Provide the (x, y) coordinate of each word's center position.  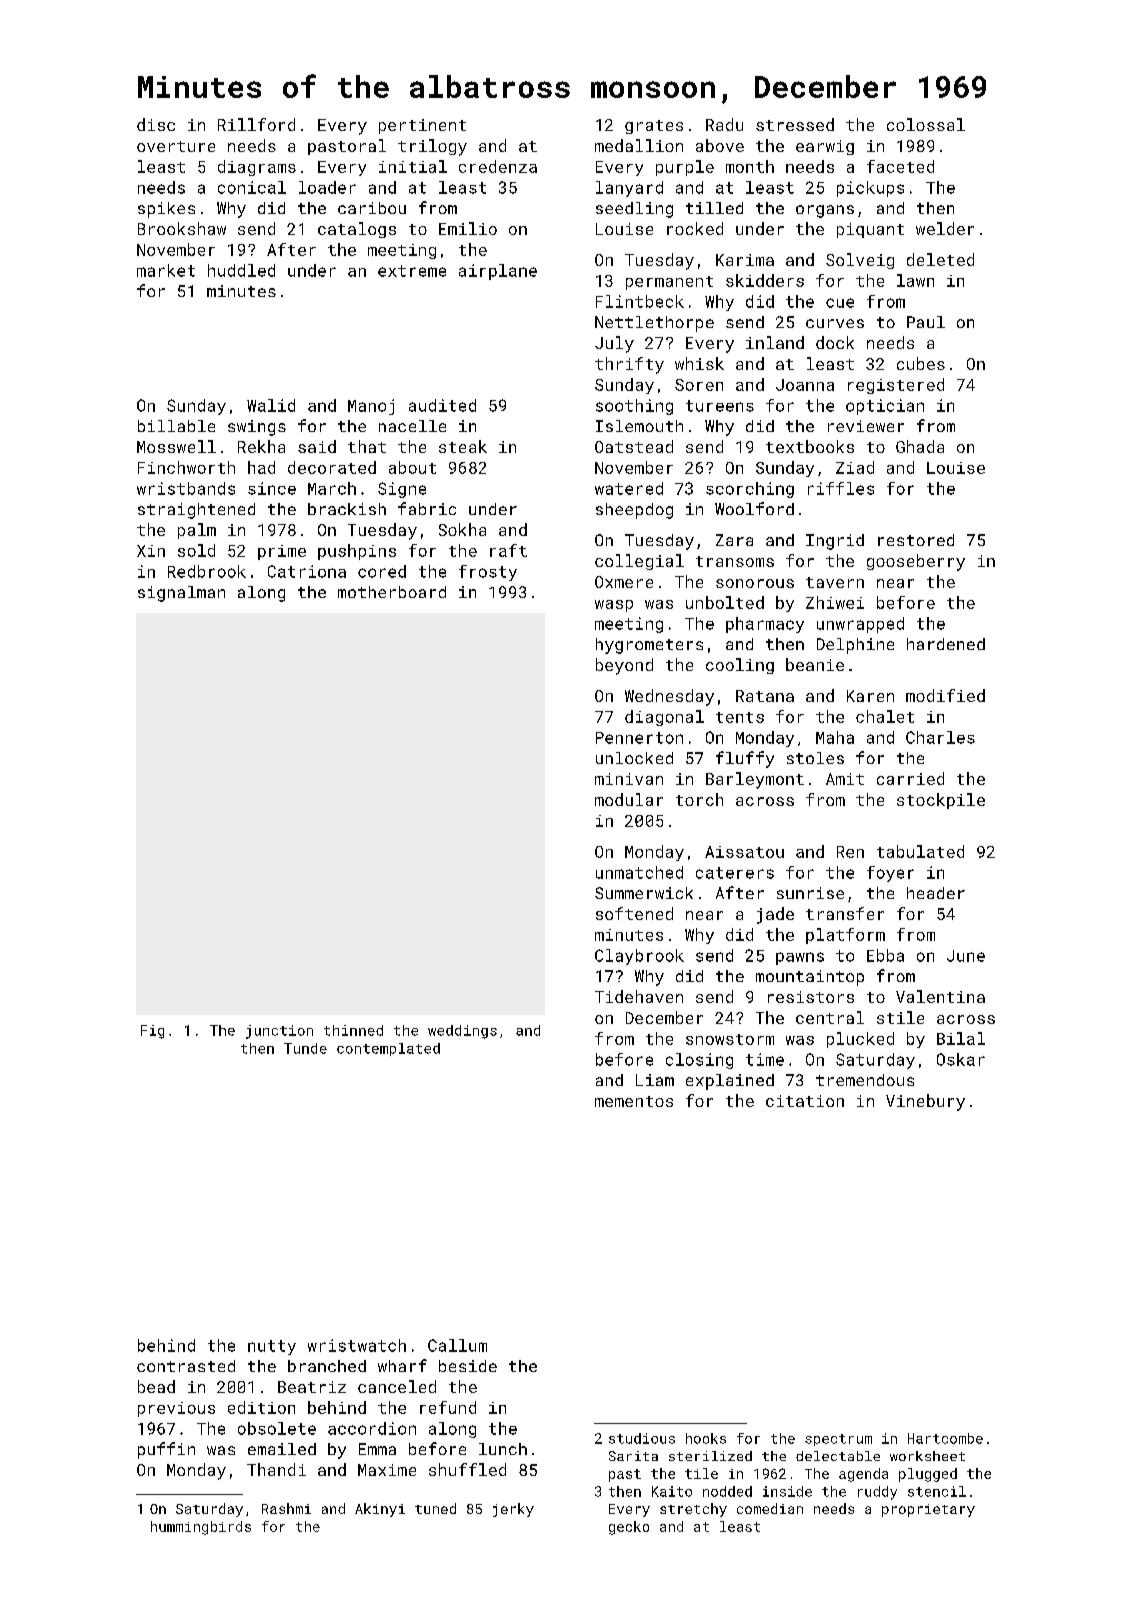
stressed (795, 124)
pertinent (422, 126)
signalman (181, 594)
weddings (462, 1032)
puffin (166, 1450)
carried (910, 778)
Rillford (256, 124)
